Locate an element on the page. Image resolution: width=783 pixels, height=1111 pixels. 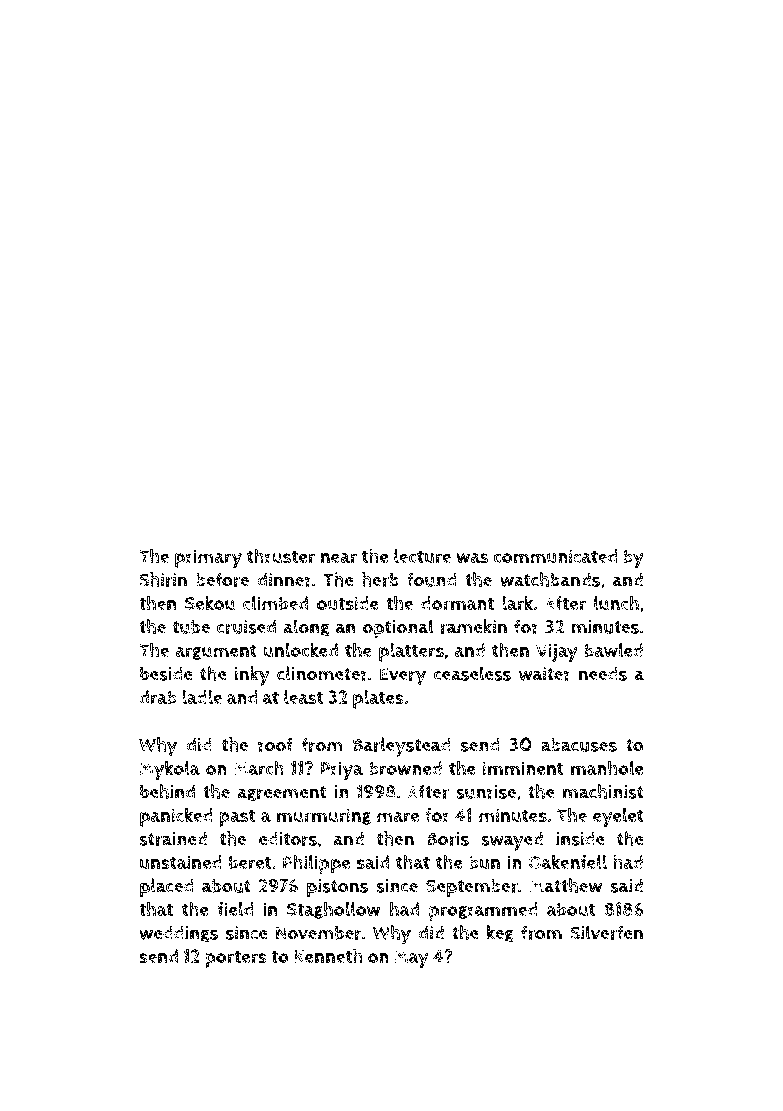
Priya is located at coordinates (342, 770).
